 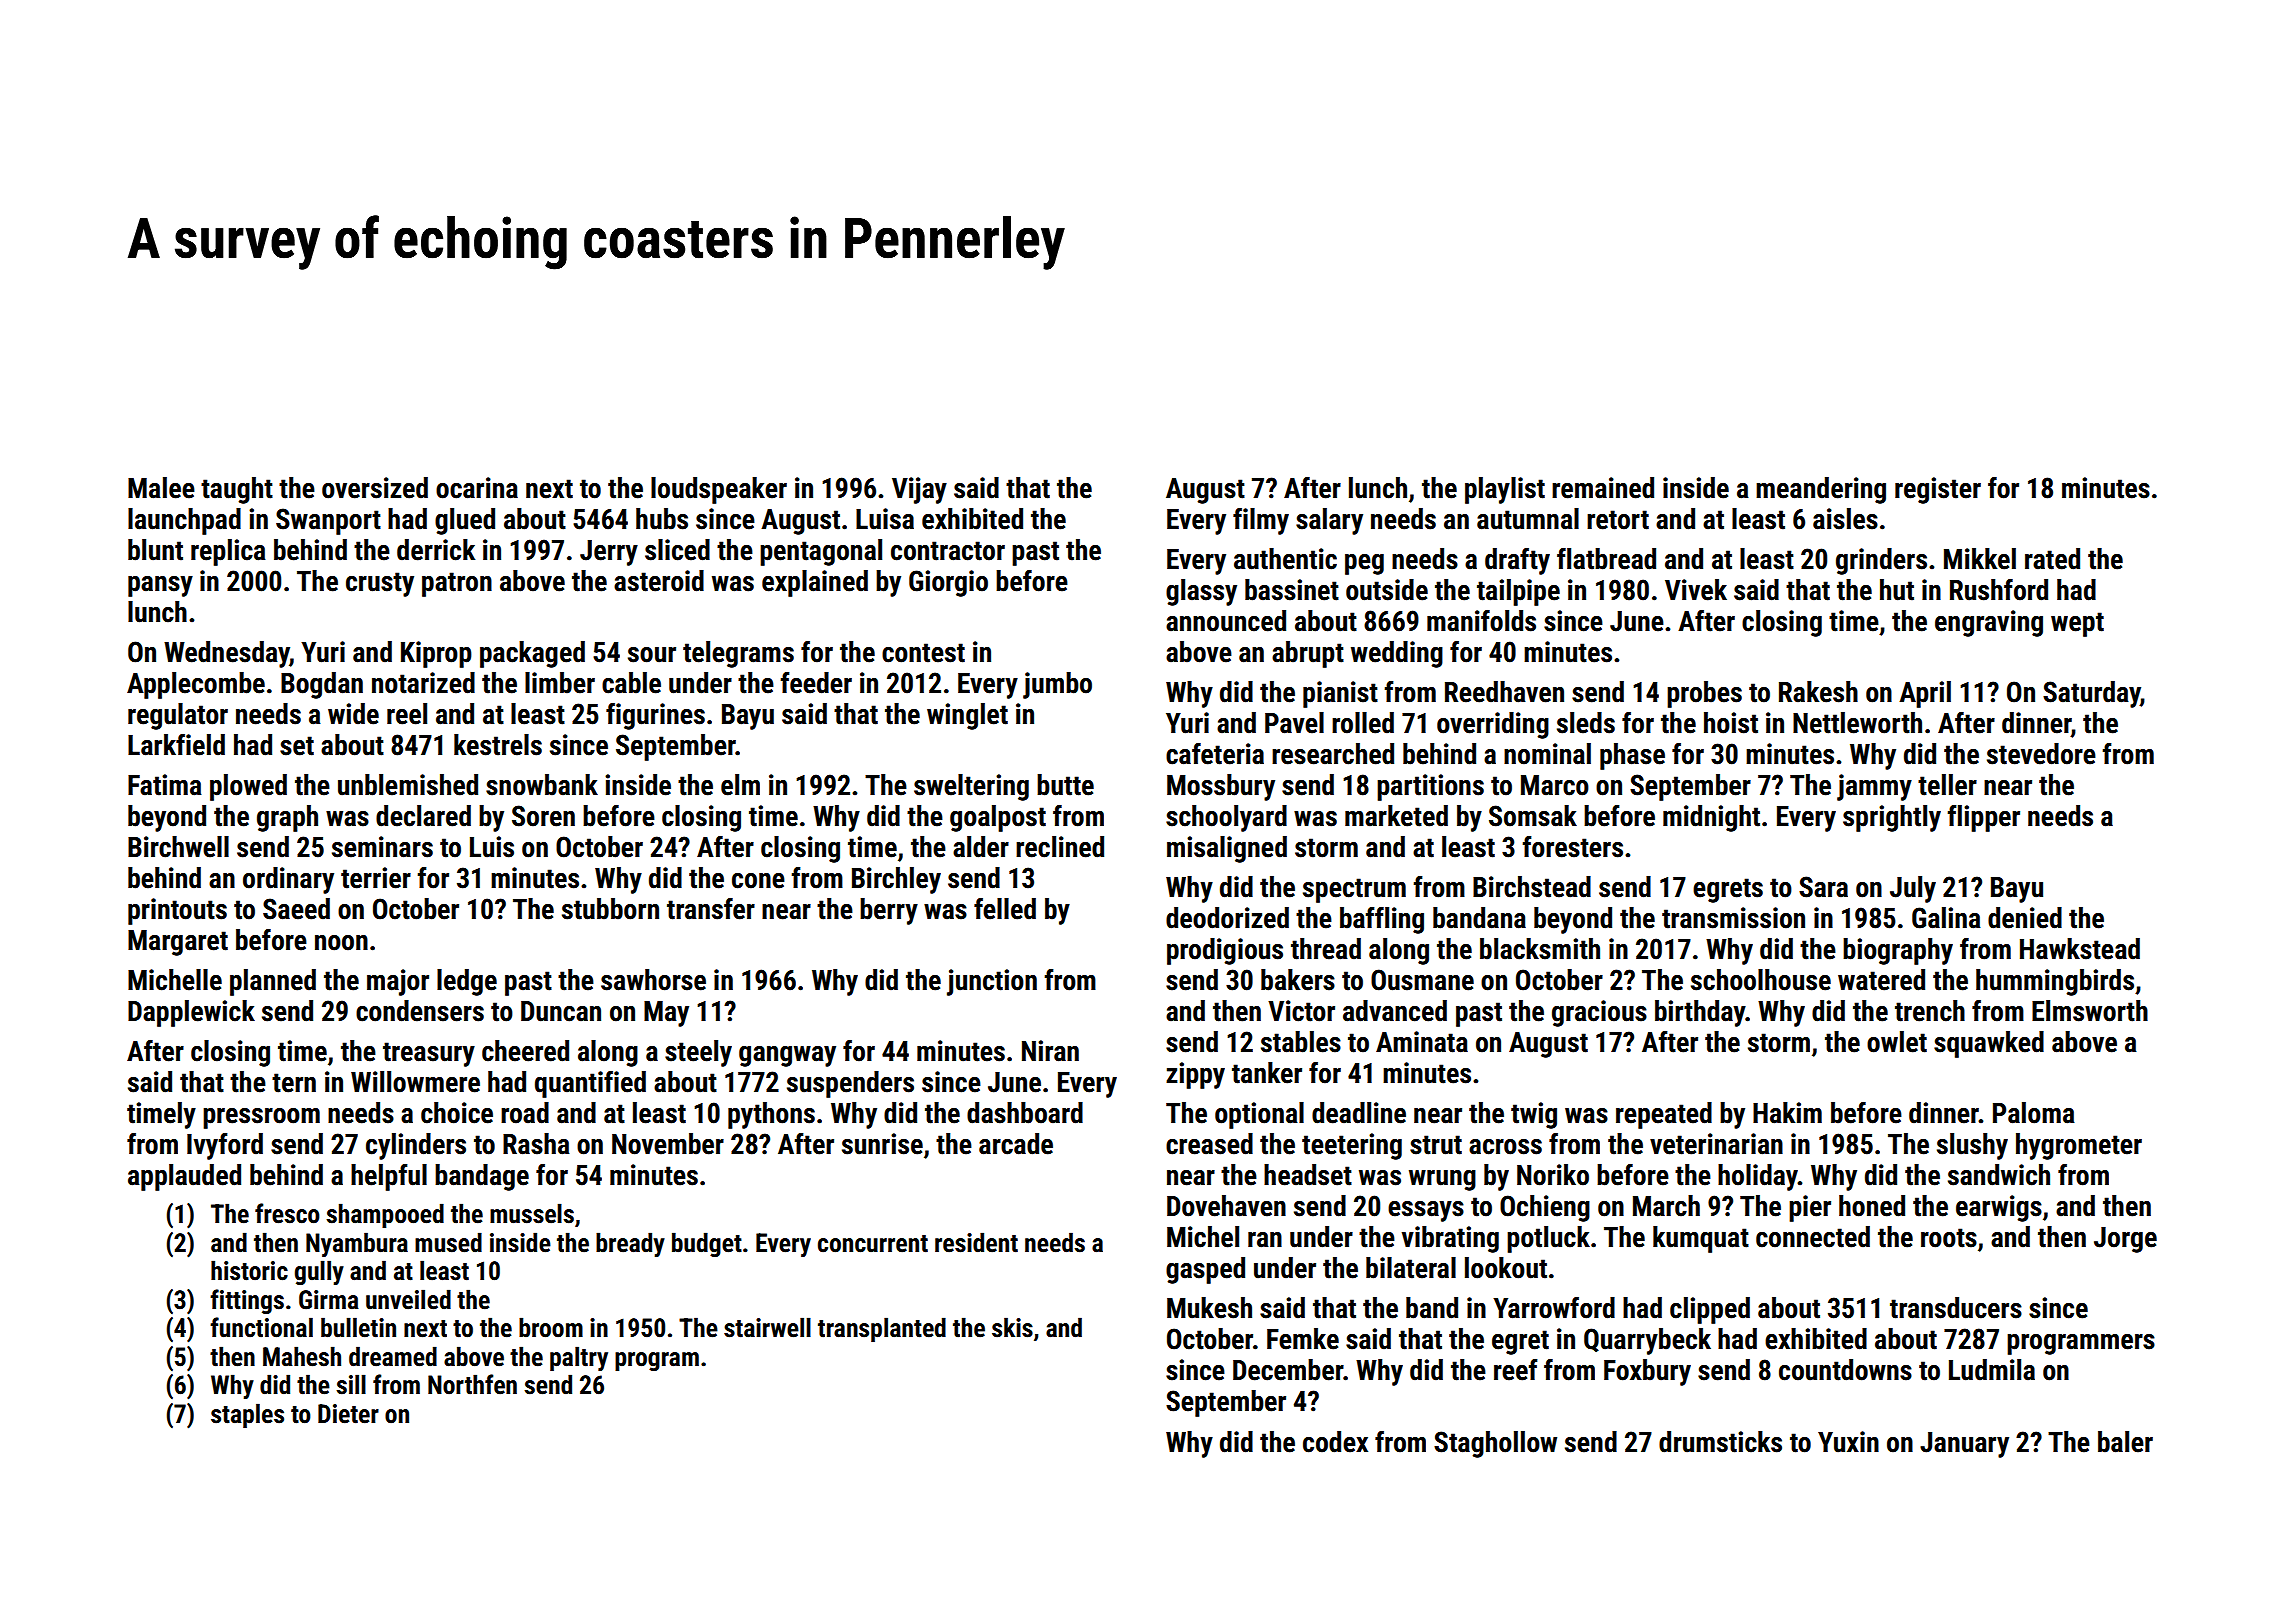 What do you see at coordinates (653, 980) in the document?
I see `sawhorse` at bounding box center [653, 980].
